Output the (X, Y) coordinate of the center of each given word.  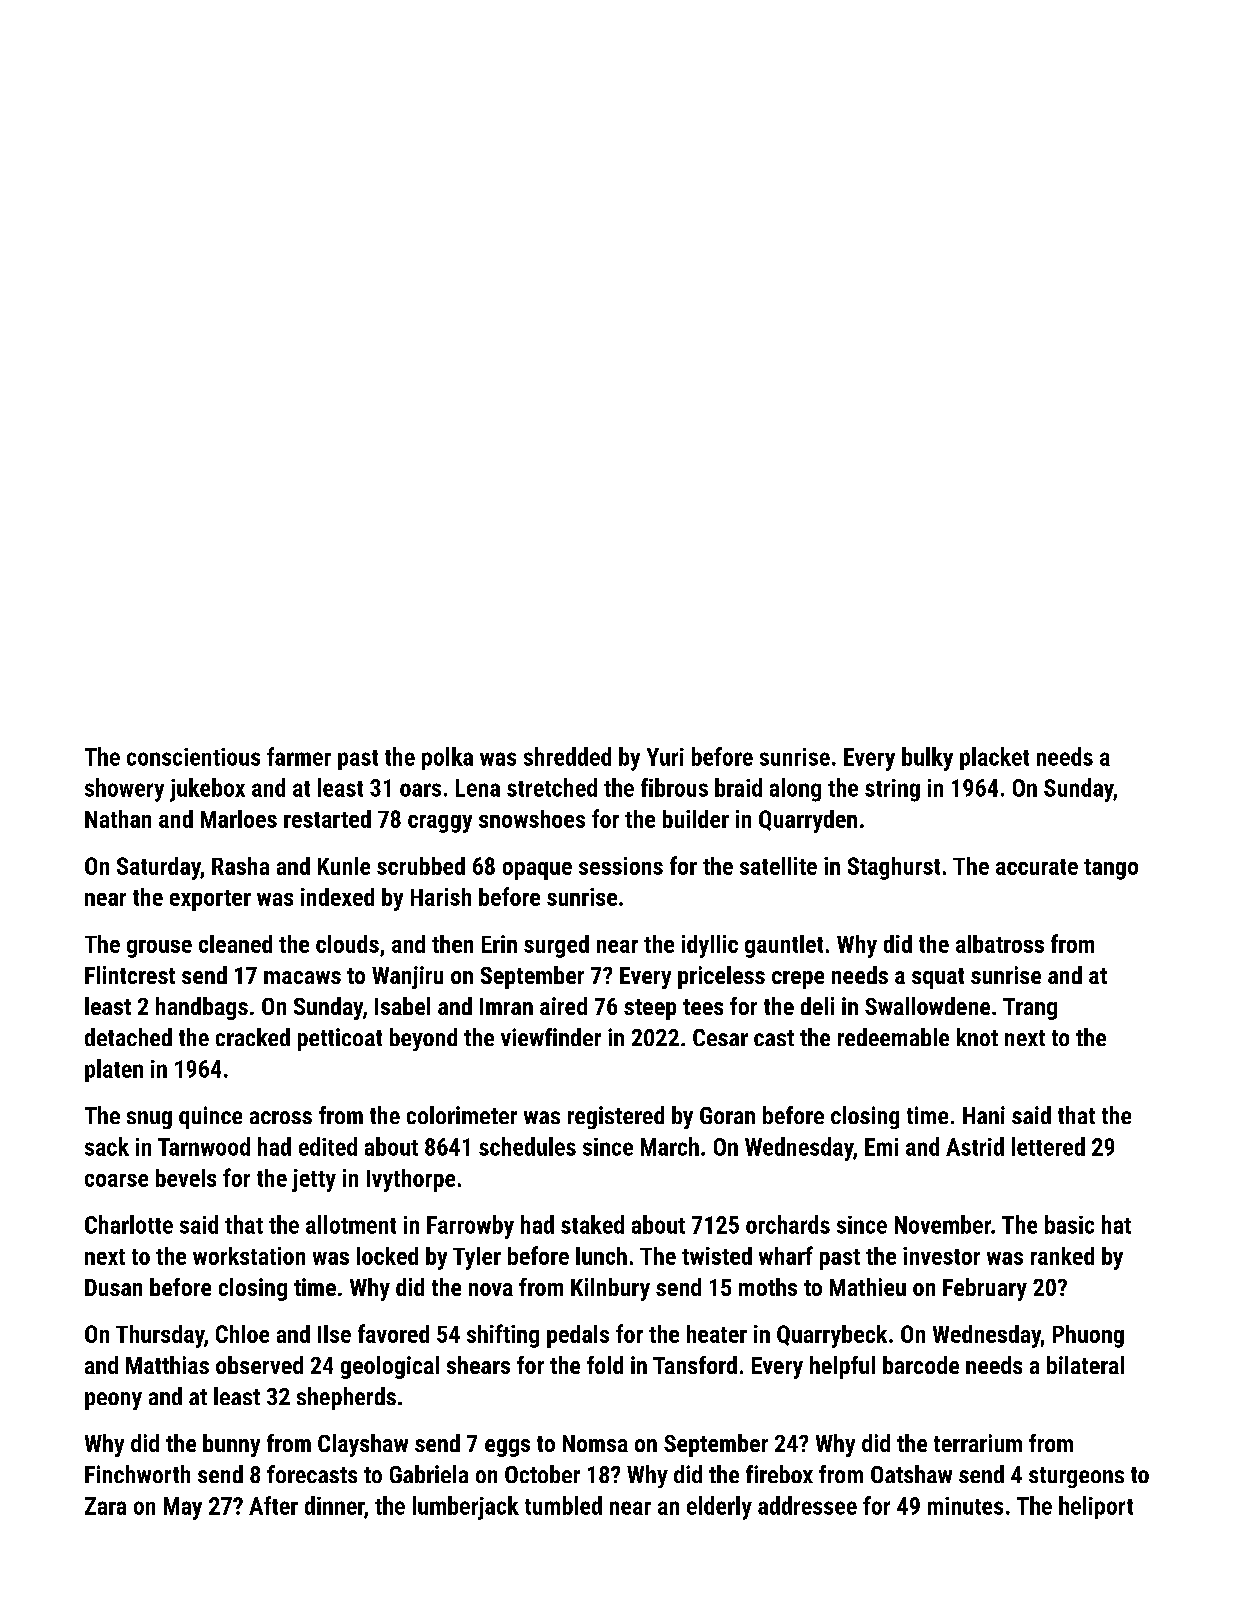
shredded (567, 756)
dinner (334, 1505)
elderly (719, 1508)
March (670, 1146)
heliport (1096, 1507)
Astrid (975, 1146)
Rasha (240, 866)
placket (994, 758)
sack (107, 1146)
